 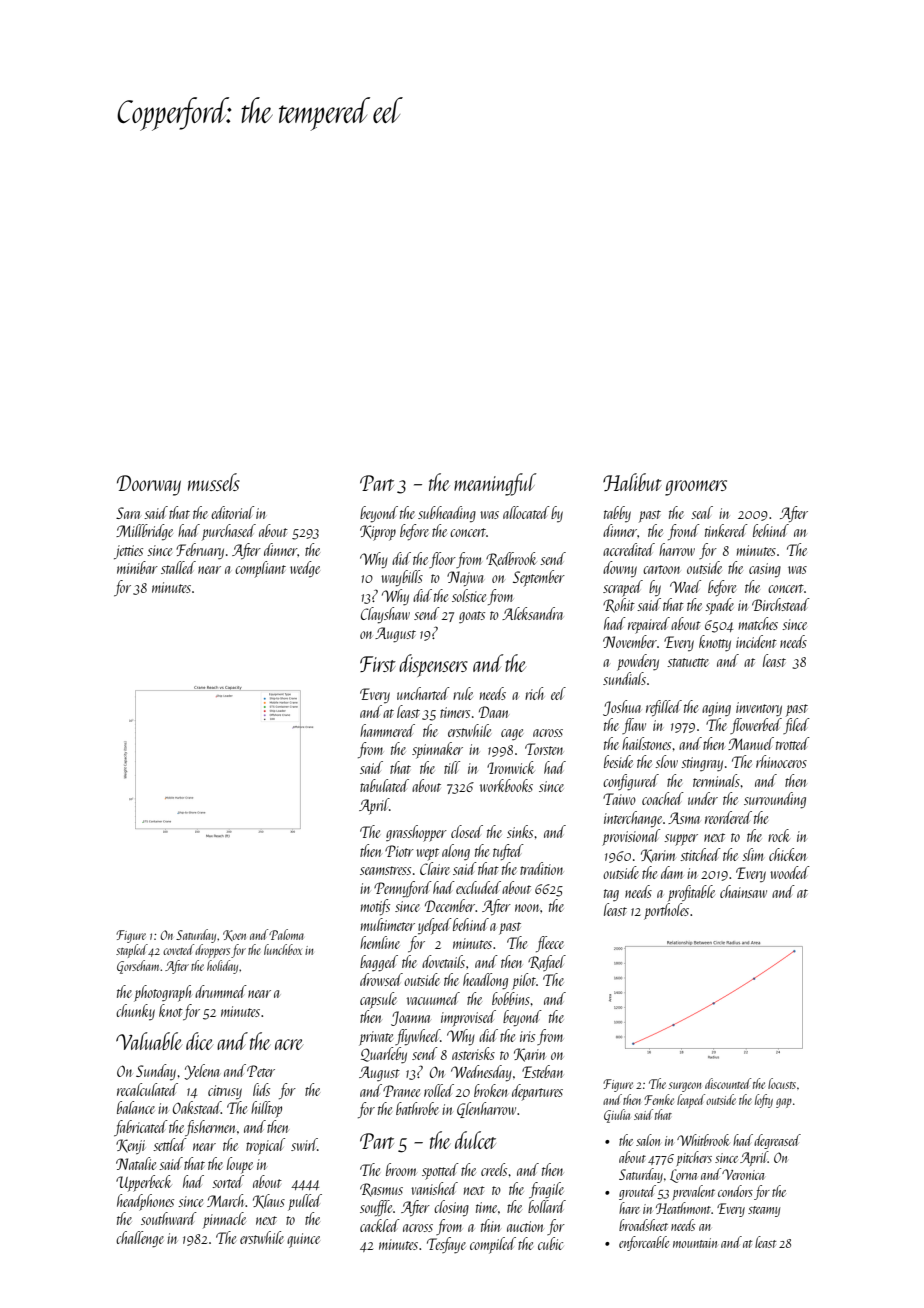 I want to click on iris, so click(x=527, y=1036).
